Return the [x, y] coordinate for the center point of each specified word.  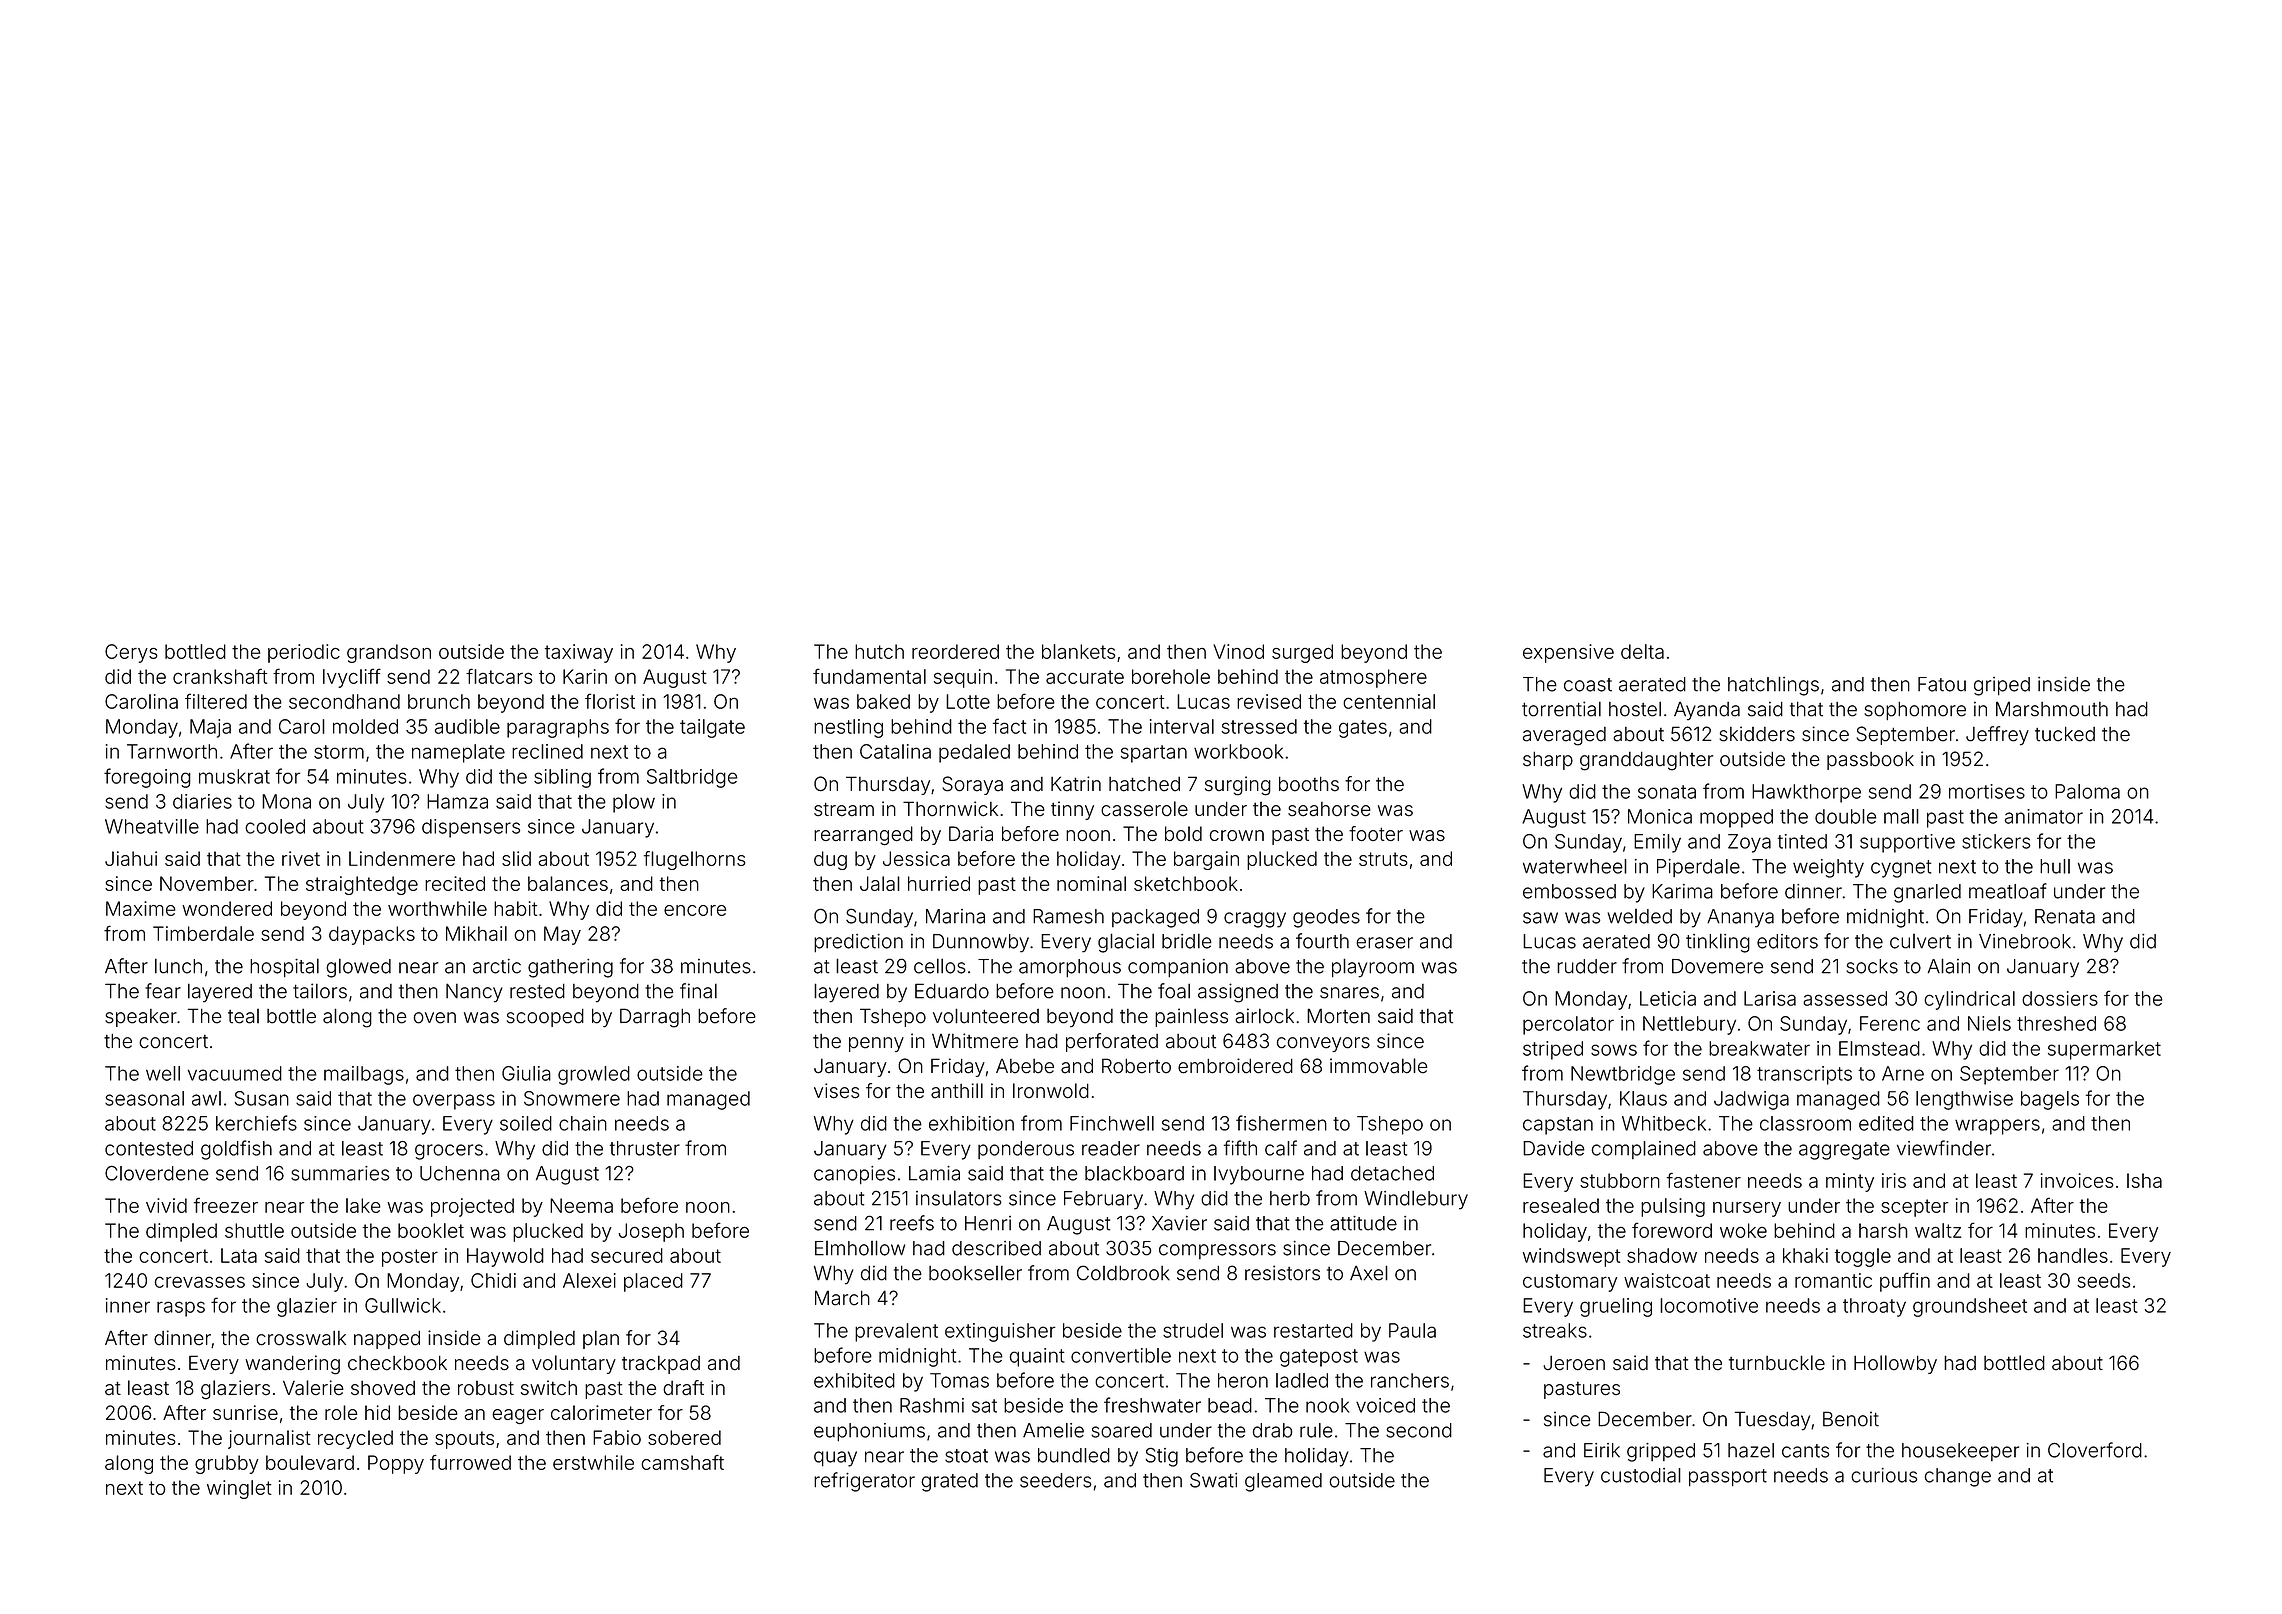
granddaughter [1646, 761]
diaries [202, 801]
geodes [1326, 918]
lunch [178, 966]
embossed [1569, 891]
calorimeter [601, 1412]
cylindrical [1969, 1000]
